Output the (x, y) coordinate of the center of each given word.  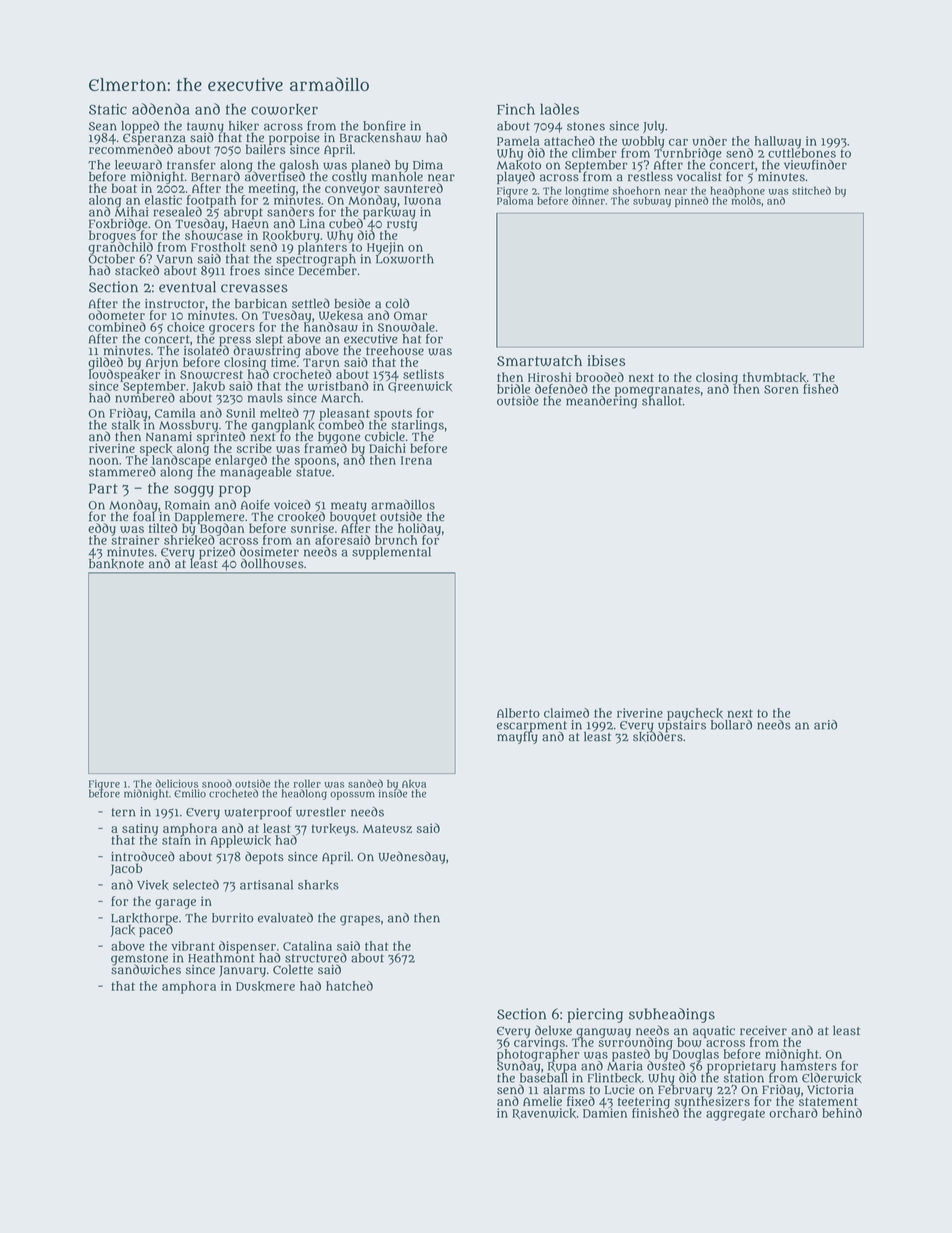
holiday (419, 529)
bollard (731, 725)
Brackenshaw (380, 137)
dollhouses (272, 563)
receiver (763, 1031)
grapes (360, 920)
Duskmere (265, 986)
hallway (777, 142)
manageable (256, 473)
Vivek (153, 885)
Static (108, 109)
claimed (566, 713)
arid (825, 725)
